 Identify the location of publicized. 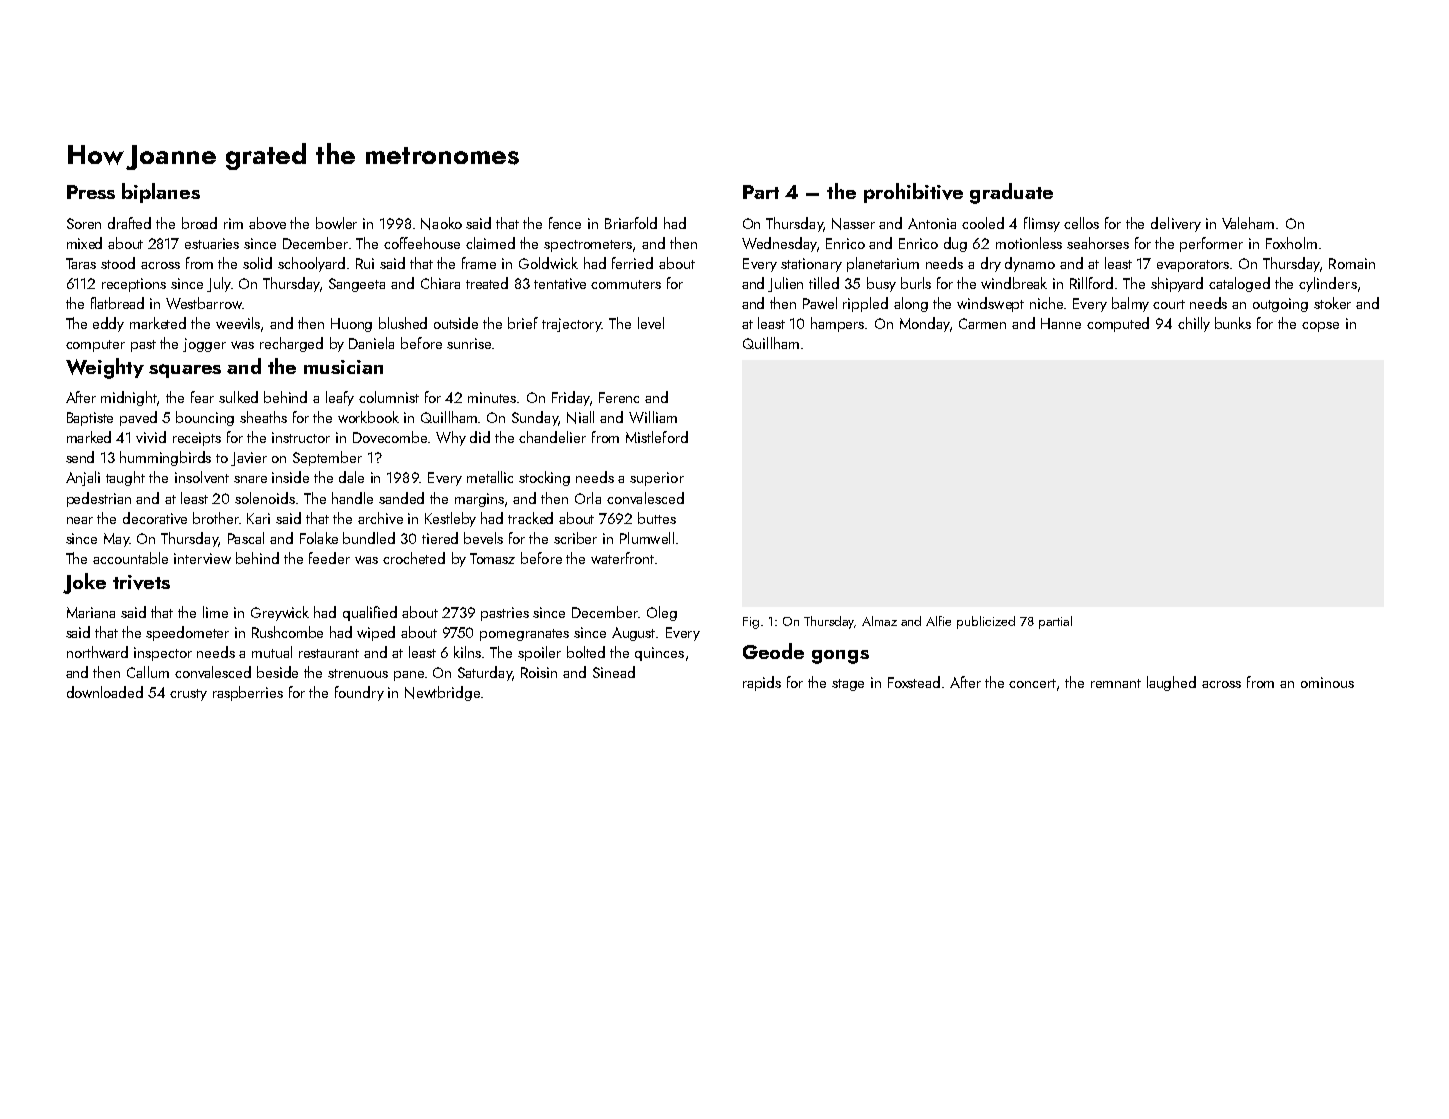
(986, 622).
